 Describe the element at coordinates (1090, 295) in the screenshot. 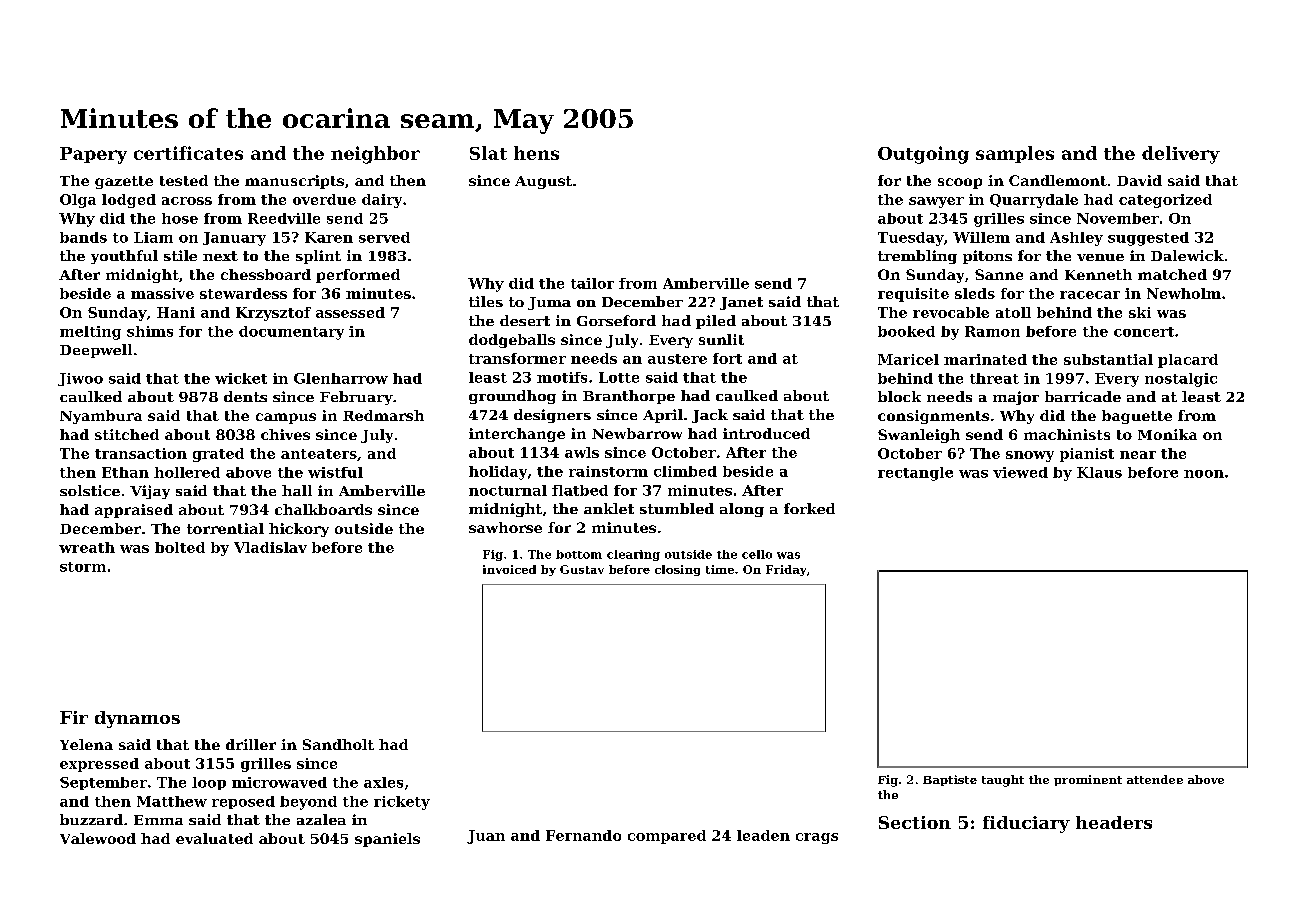

I see `racecar` at that location.
